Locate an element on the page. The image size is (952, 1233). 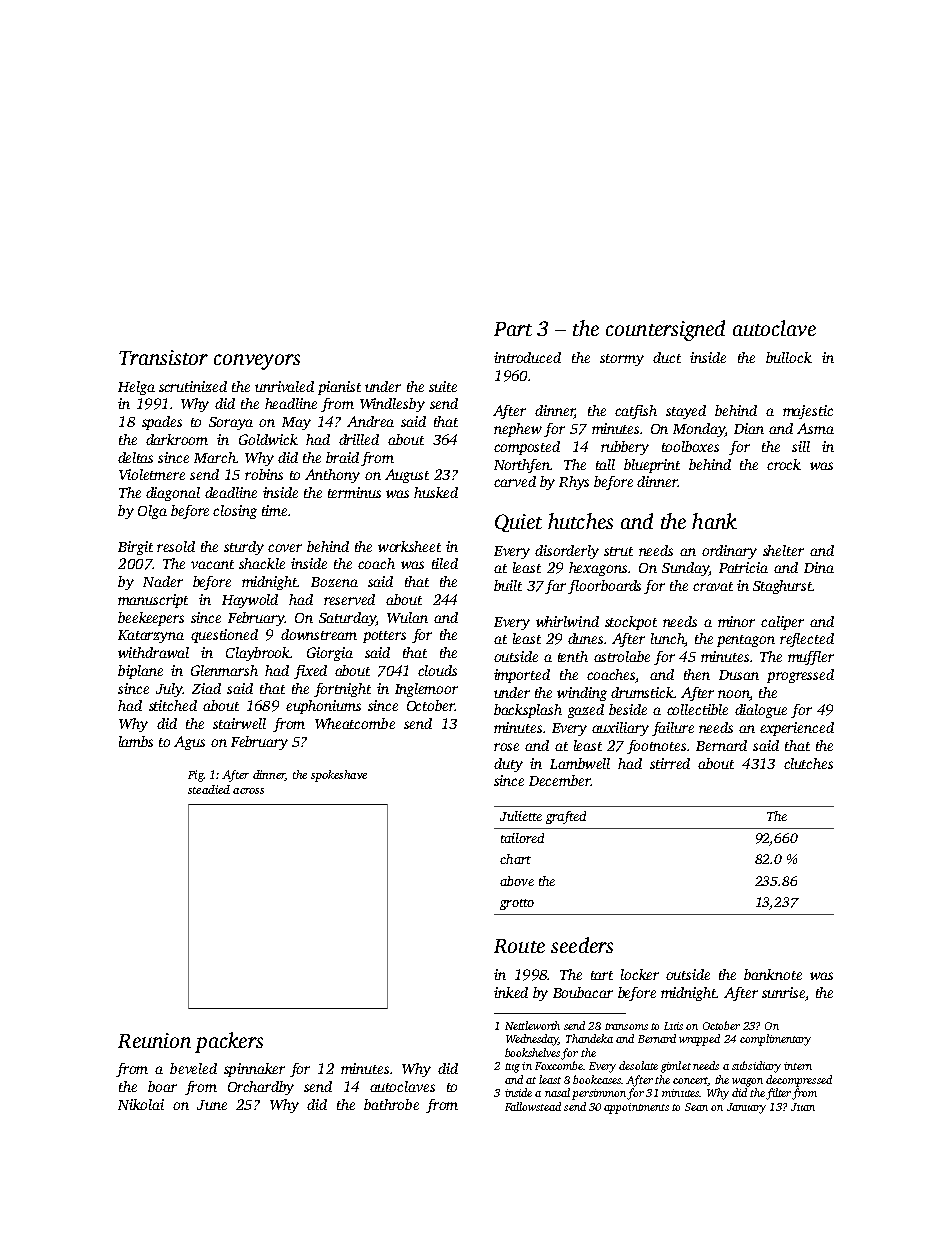
Part is located at coordinates (513, 329).
